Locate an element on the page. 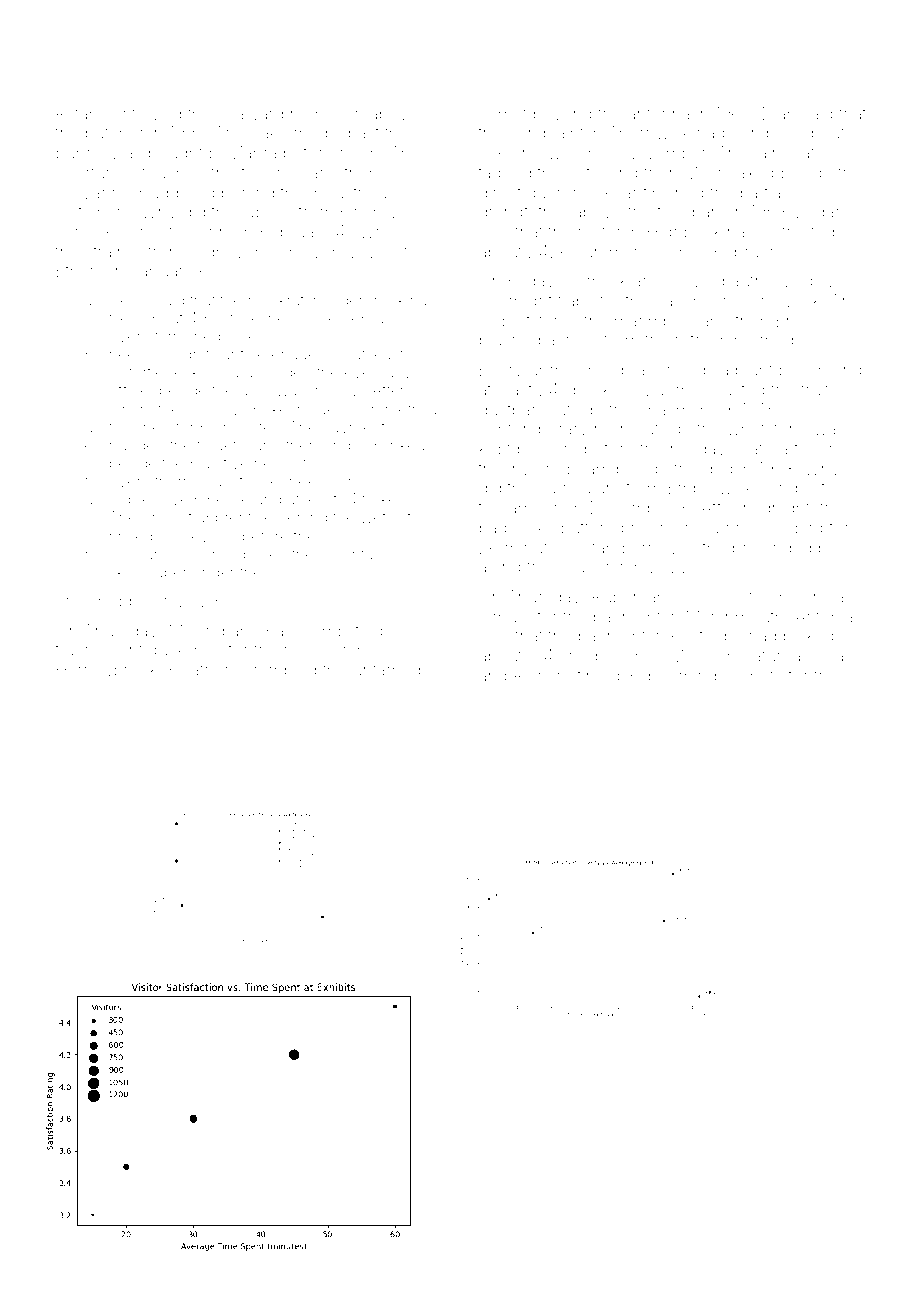  comet is located at coordinates (503, 114).
